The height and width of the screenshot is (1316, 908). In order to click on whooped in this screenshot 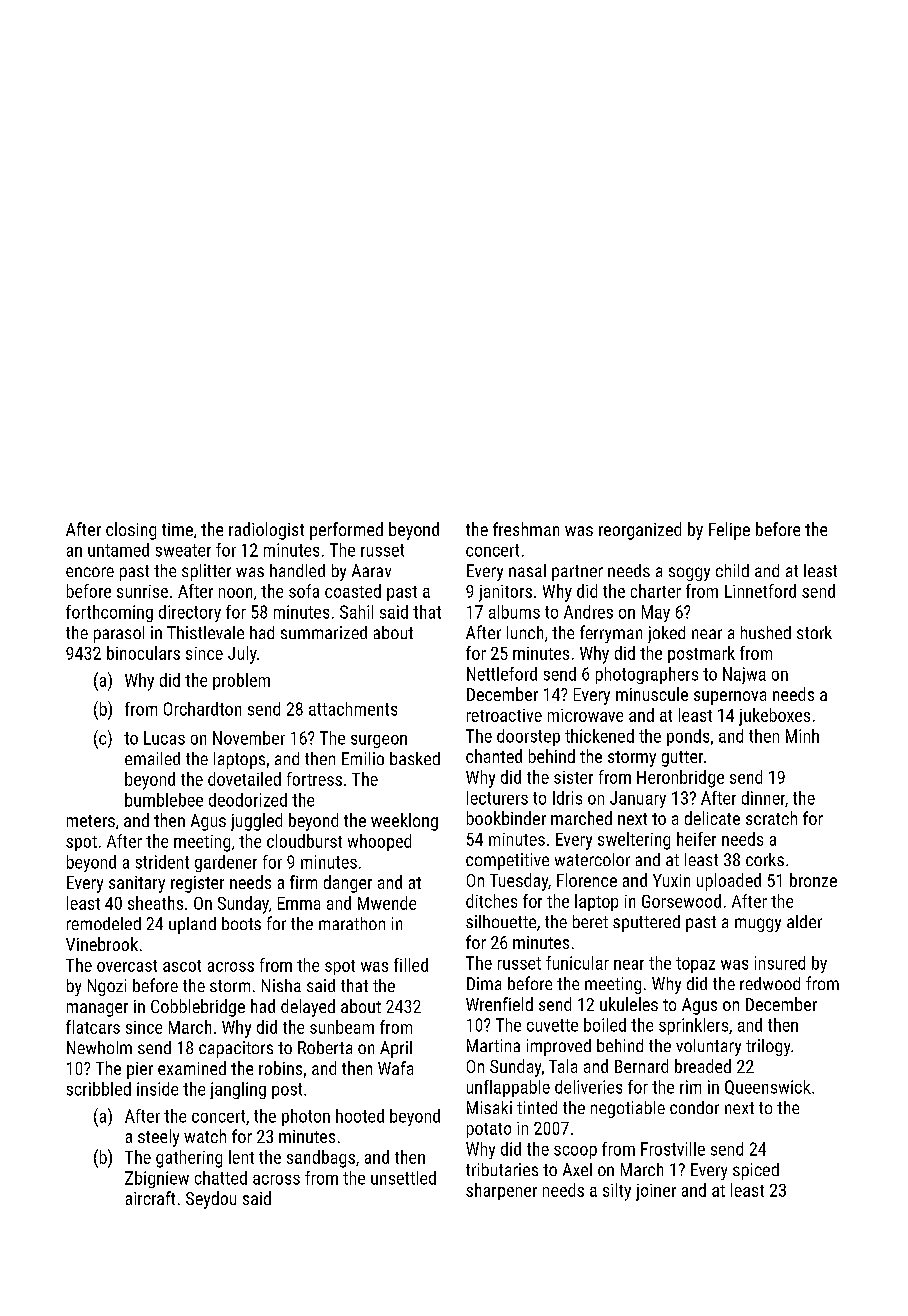, I will do `click(379, 842)`.
